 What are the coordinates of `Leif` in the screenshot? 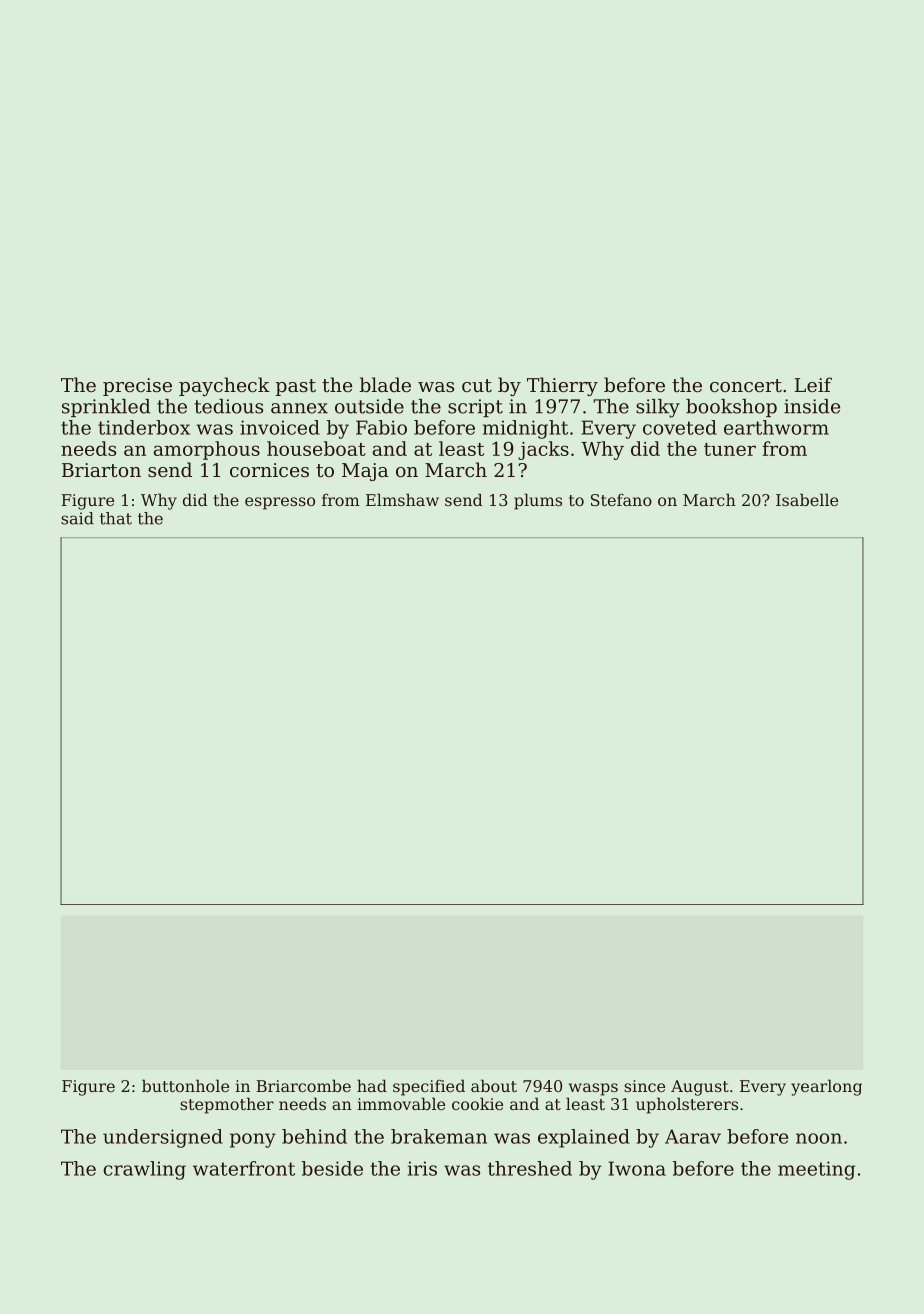 It's located at (813, 384).
